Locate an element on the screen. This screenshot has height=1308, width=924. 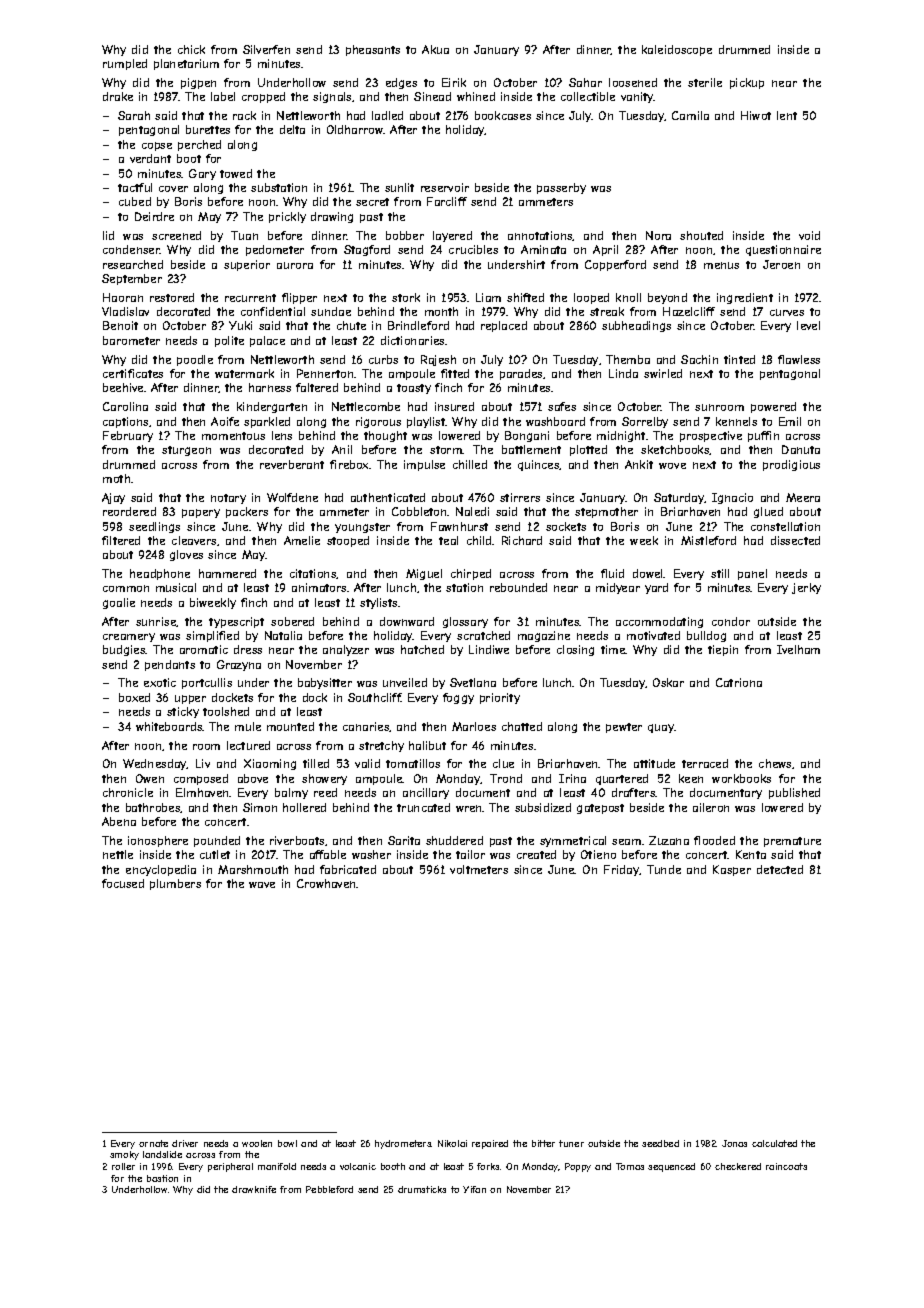
kaleidoscope is located at coordinates (677, 50).
